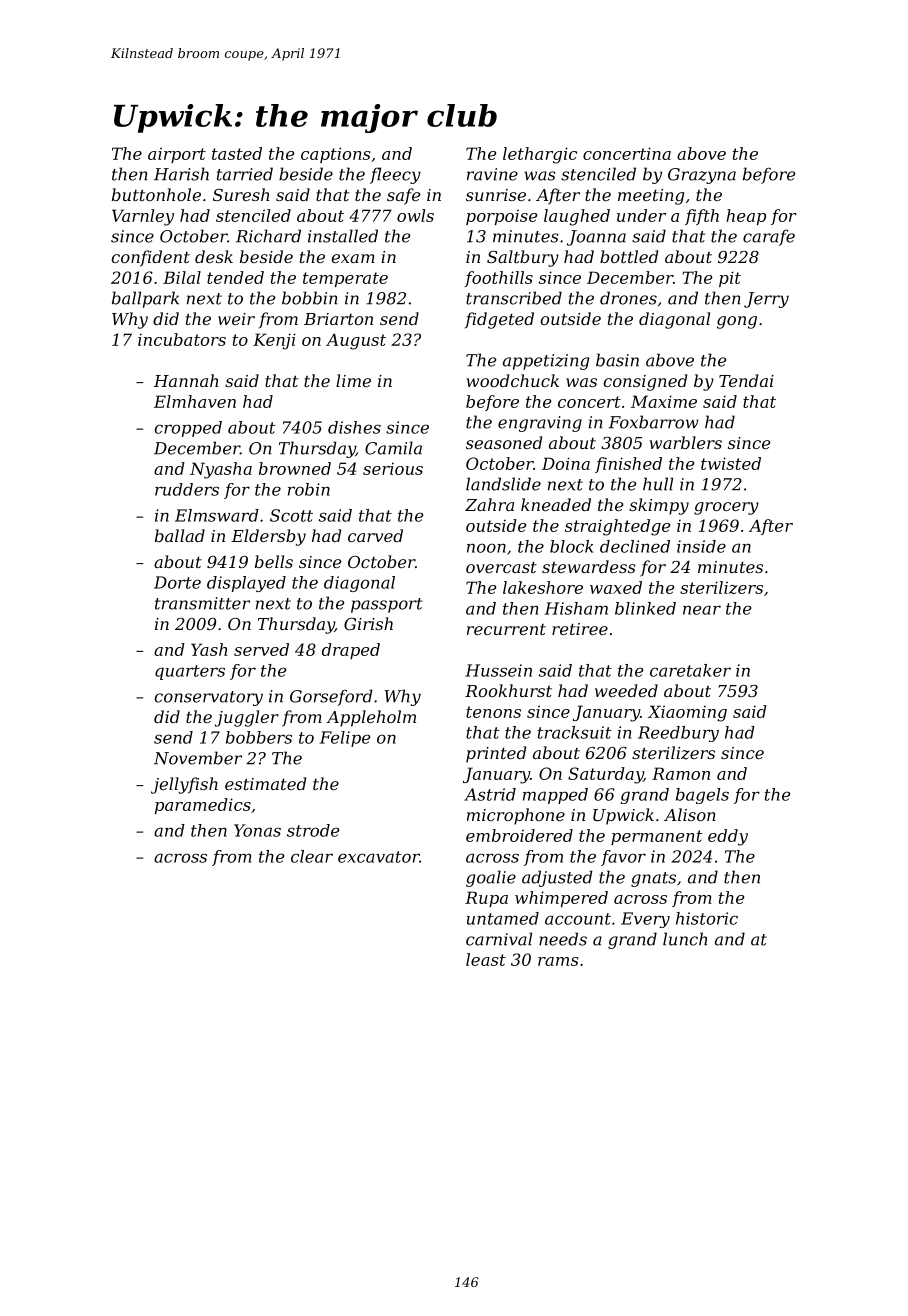 The height and width of the screenshot is (1316, 908). I want to click on declined, so click(635, 546).
